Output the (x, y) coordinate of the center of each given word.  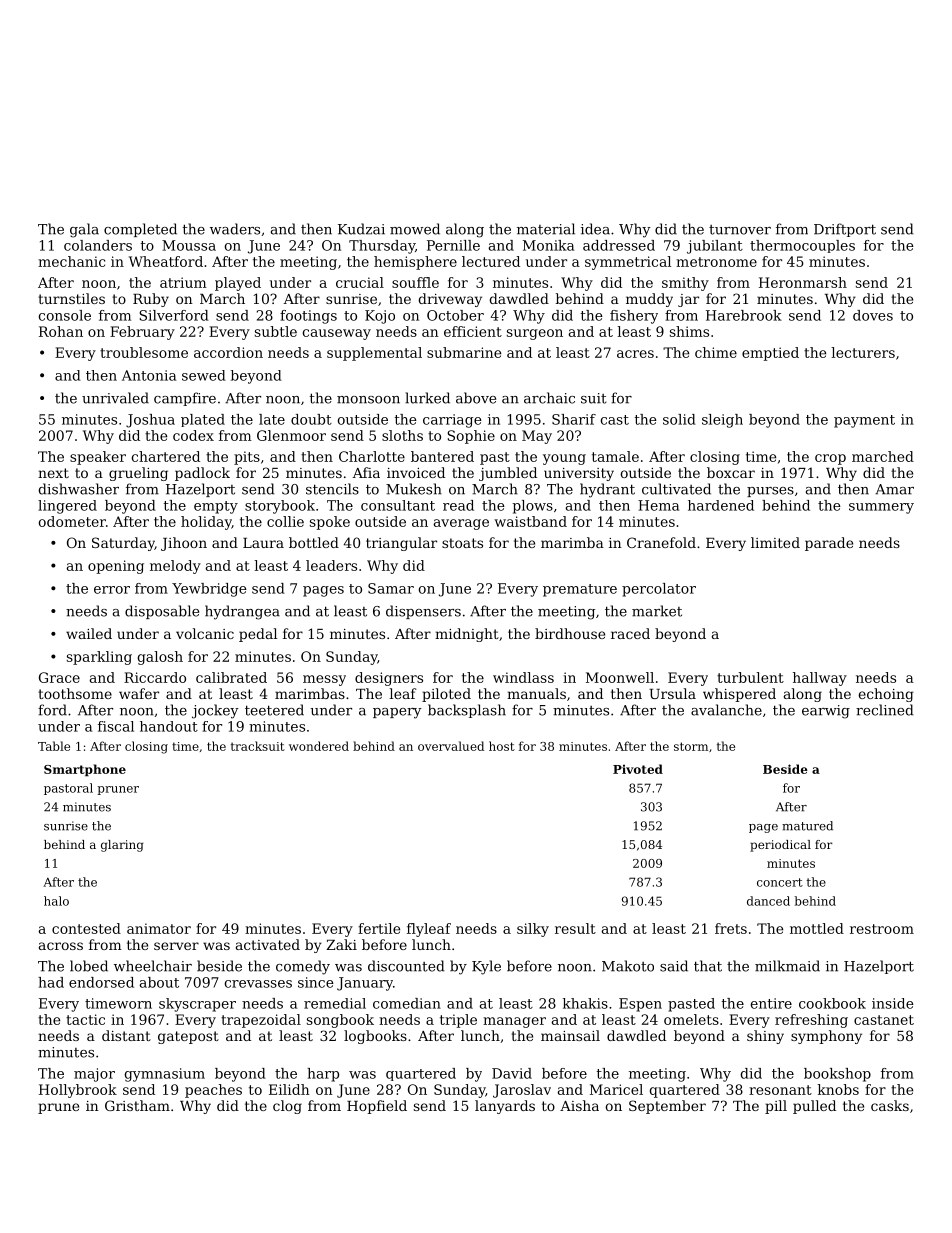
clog (287, 1107)
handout (169, 726)
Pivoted (638, 769)
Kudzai (361, 229)
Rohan (61, 331)
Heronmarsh (803, 282)
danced (768, 901)
